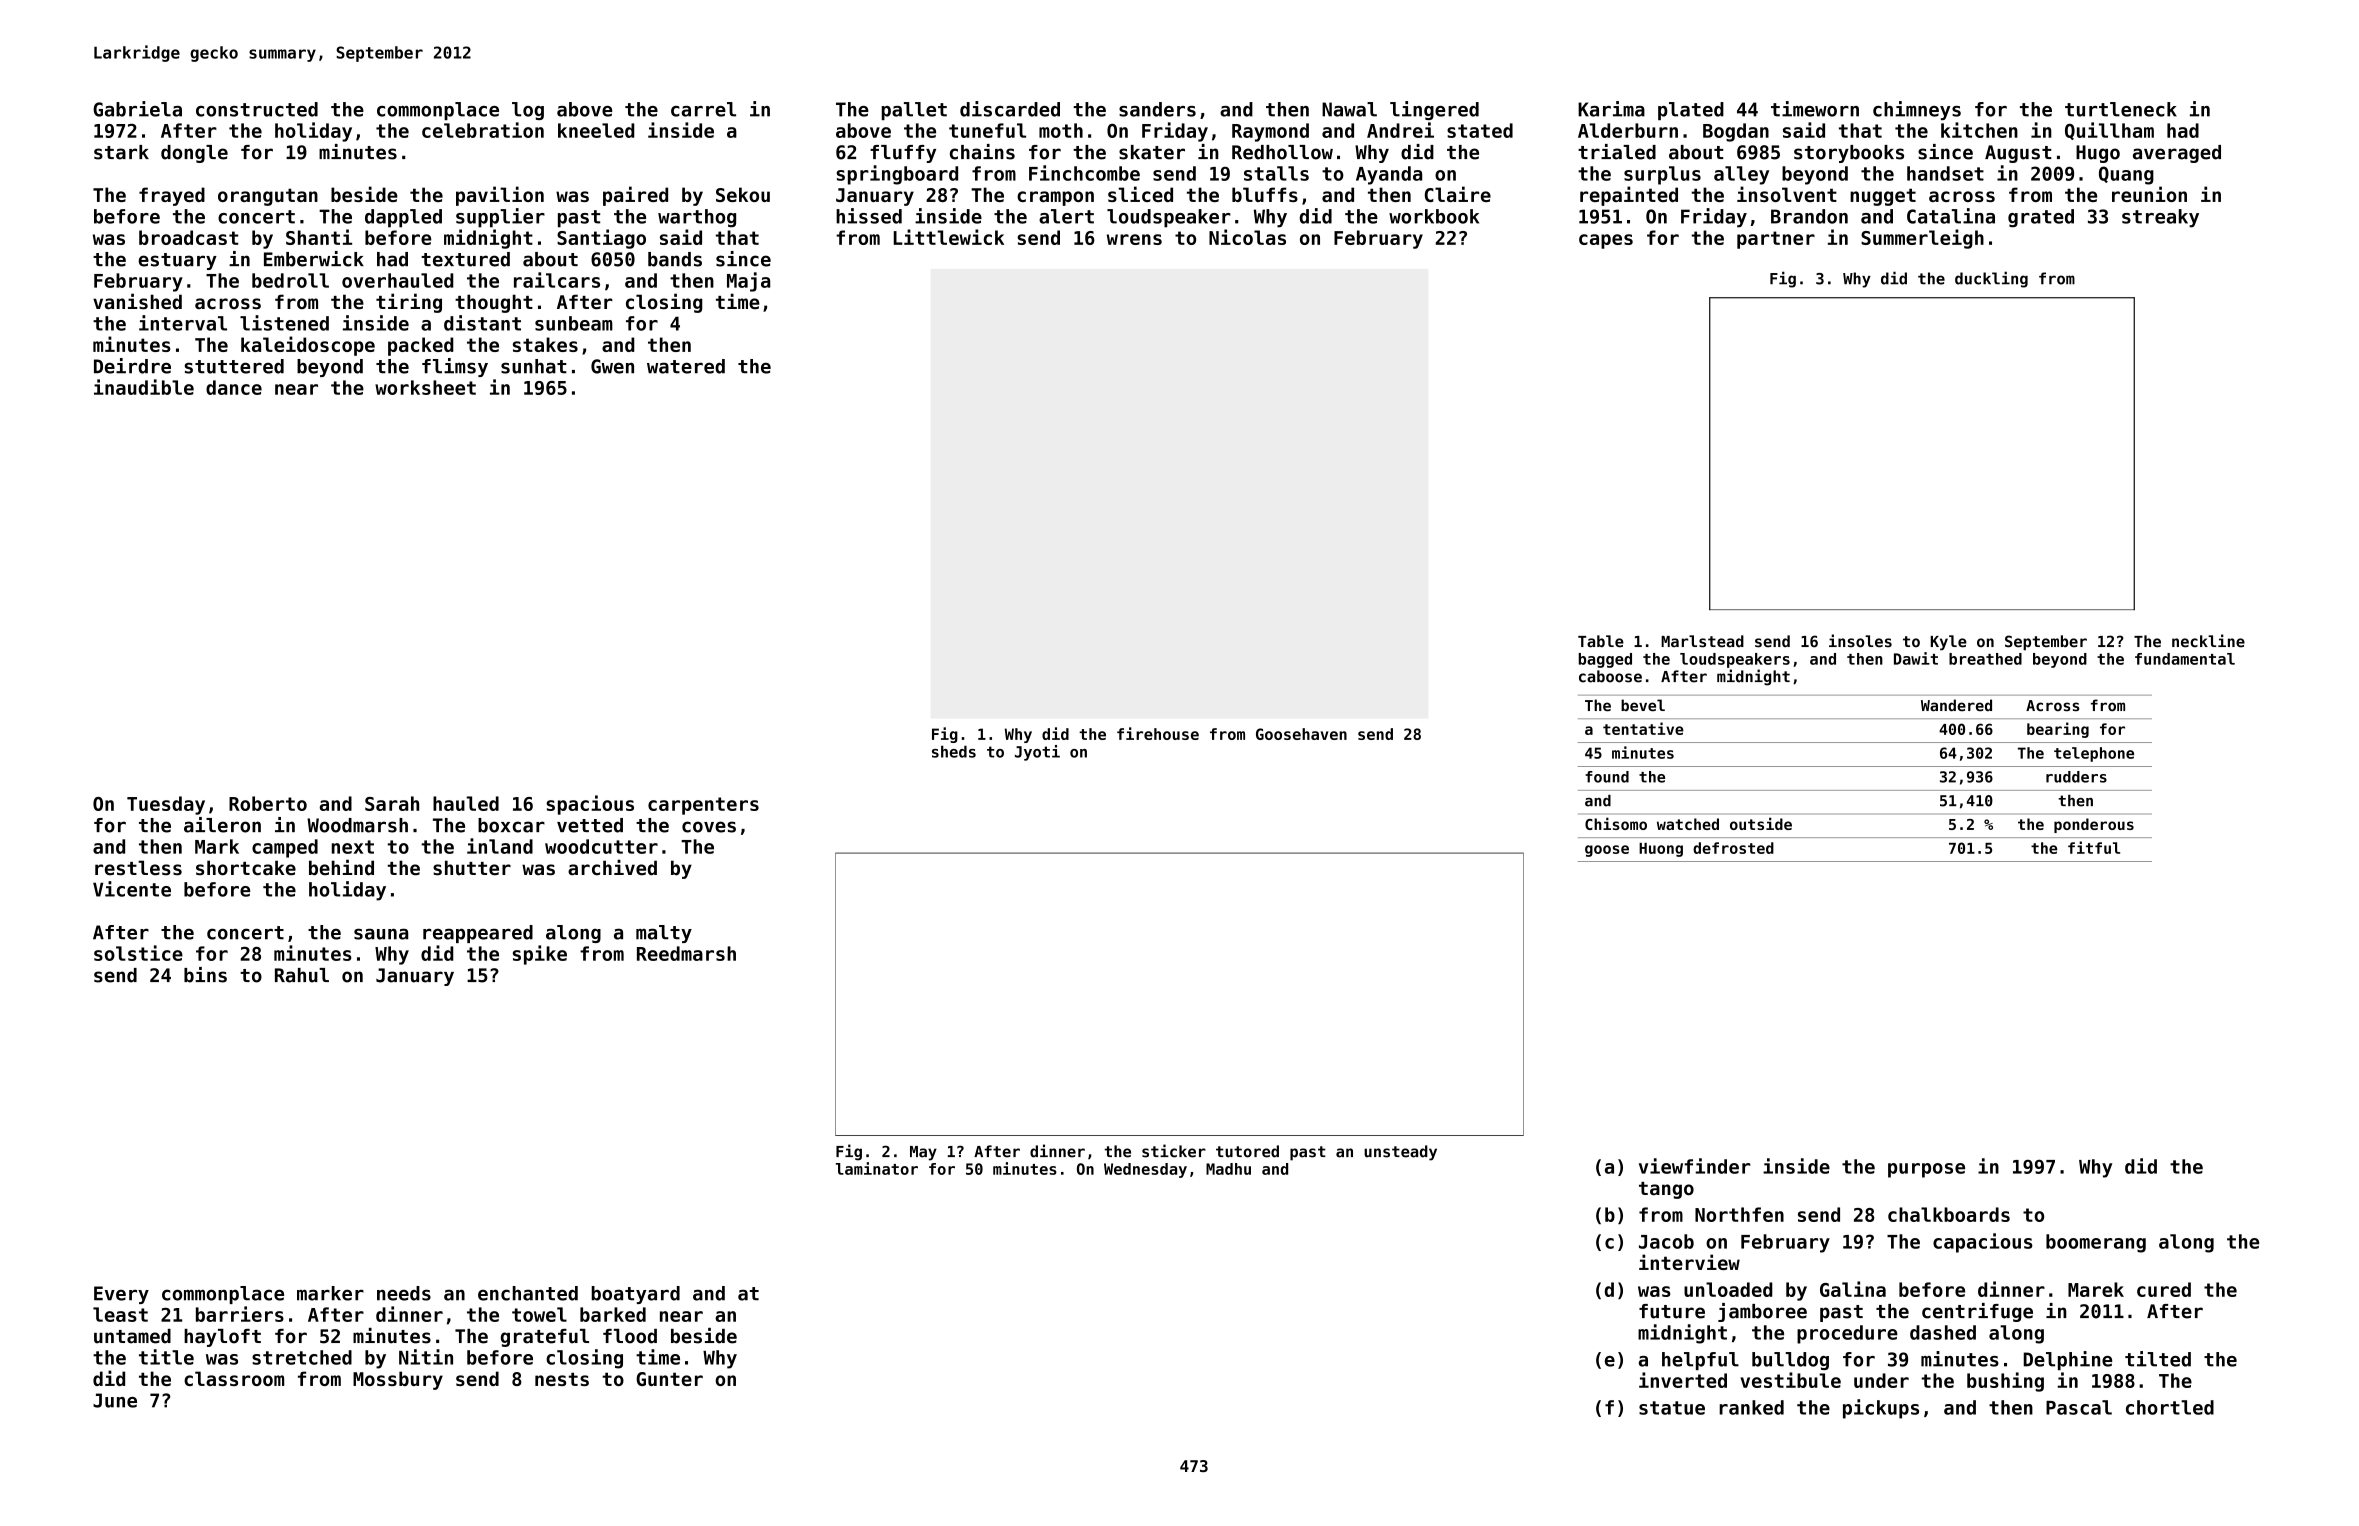  I want to click on coves, so click(709, 827).
